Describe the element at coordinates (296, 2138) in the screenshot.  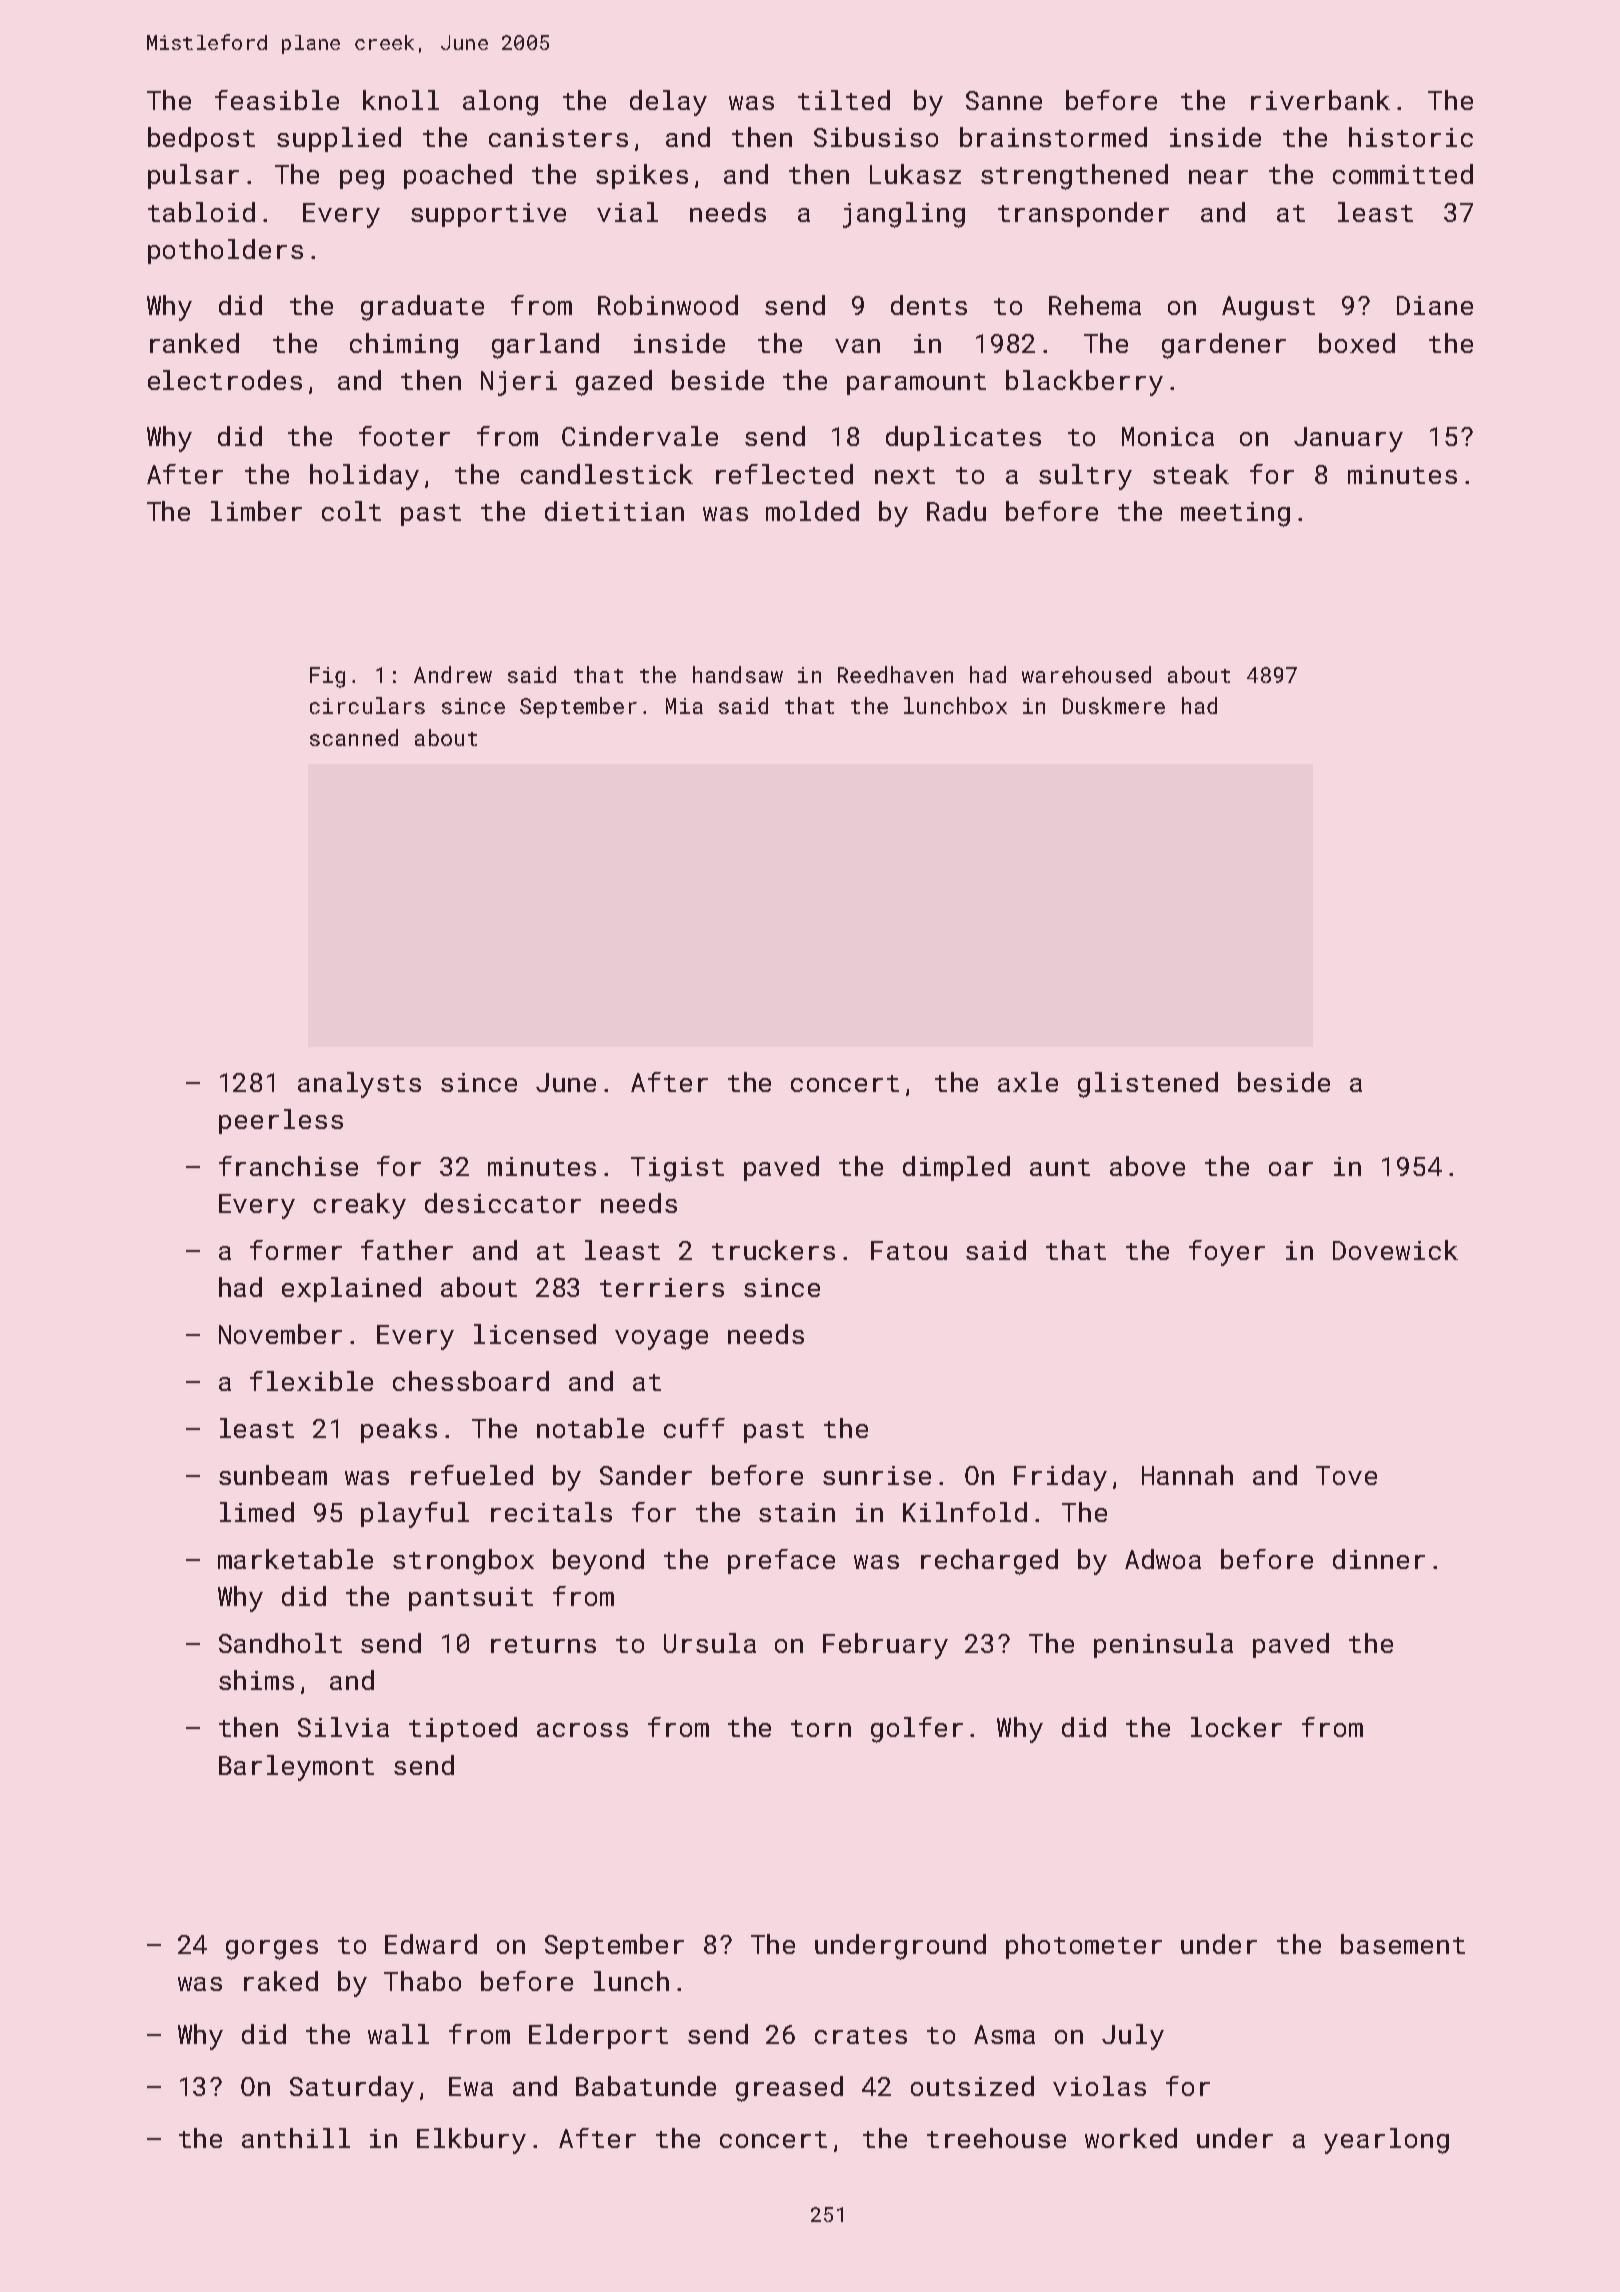
I see `anthill` at that location.
